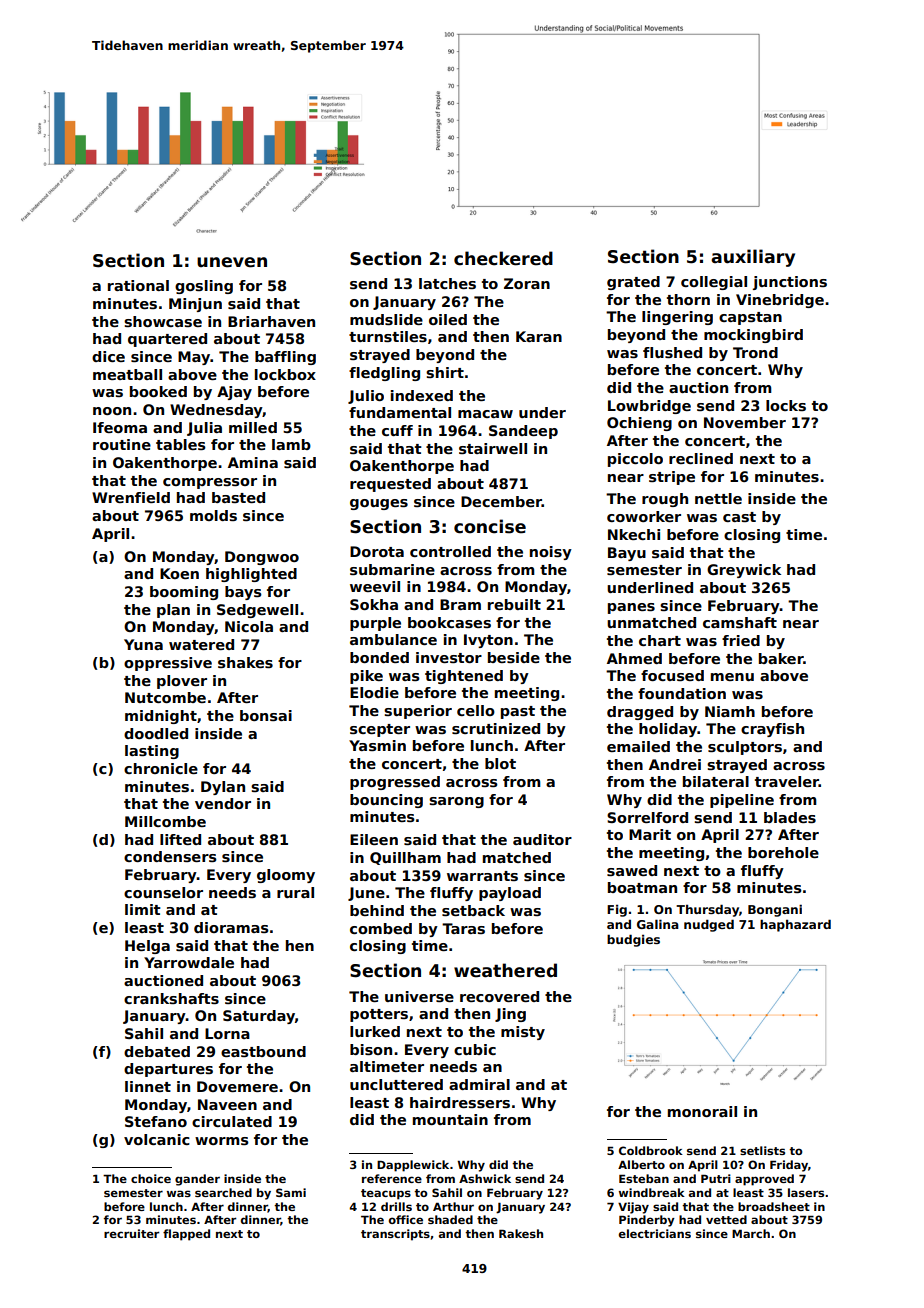 The height and width of the screenshot is (1308, 924). I want to click on oiled, so click(448, 319).
